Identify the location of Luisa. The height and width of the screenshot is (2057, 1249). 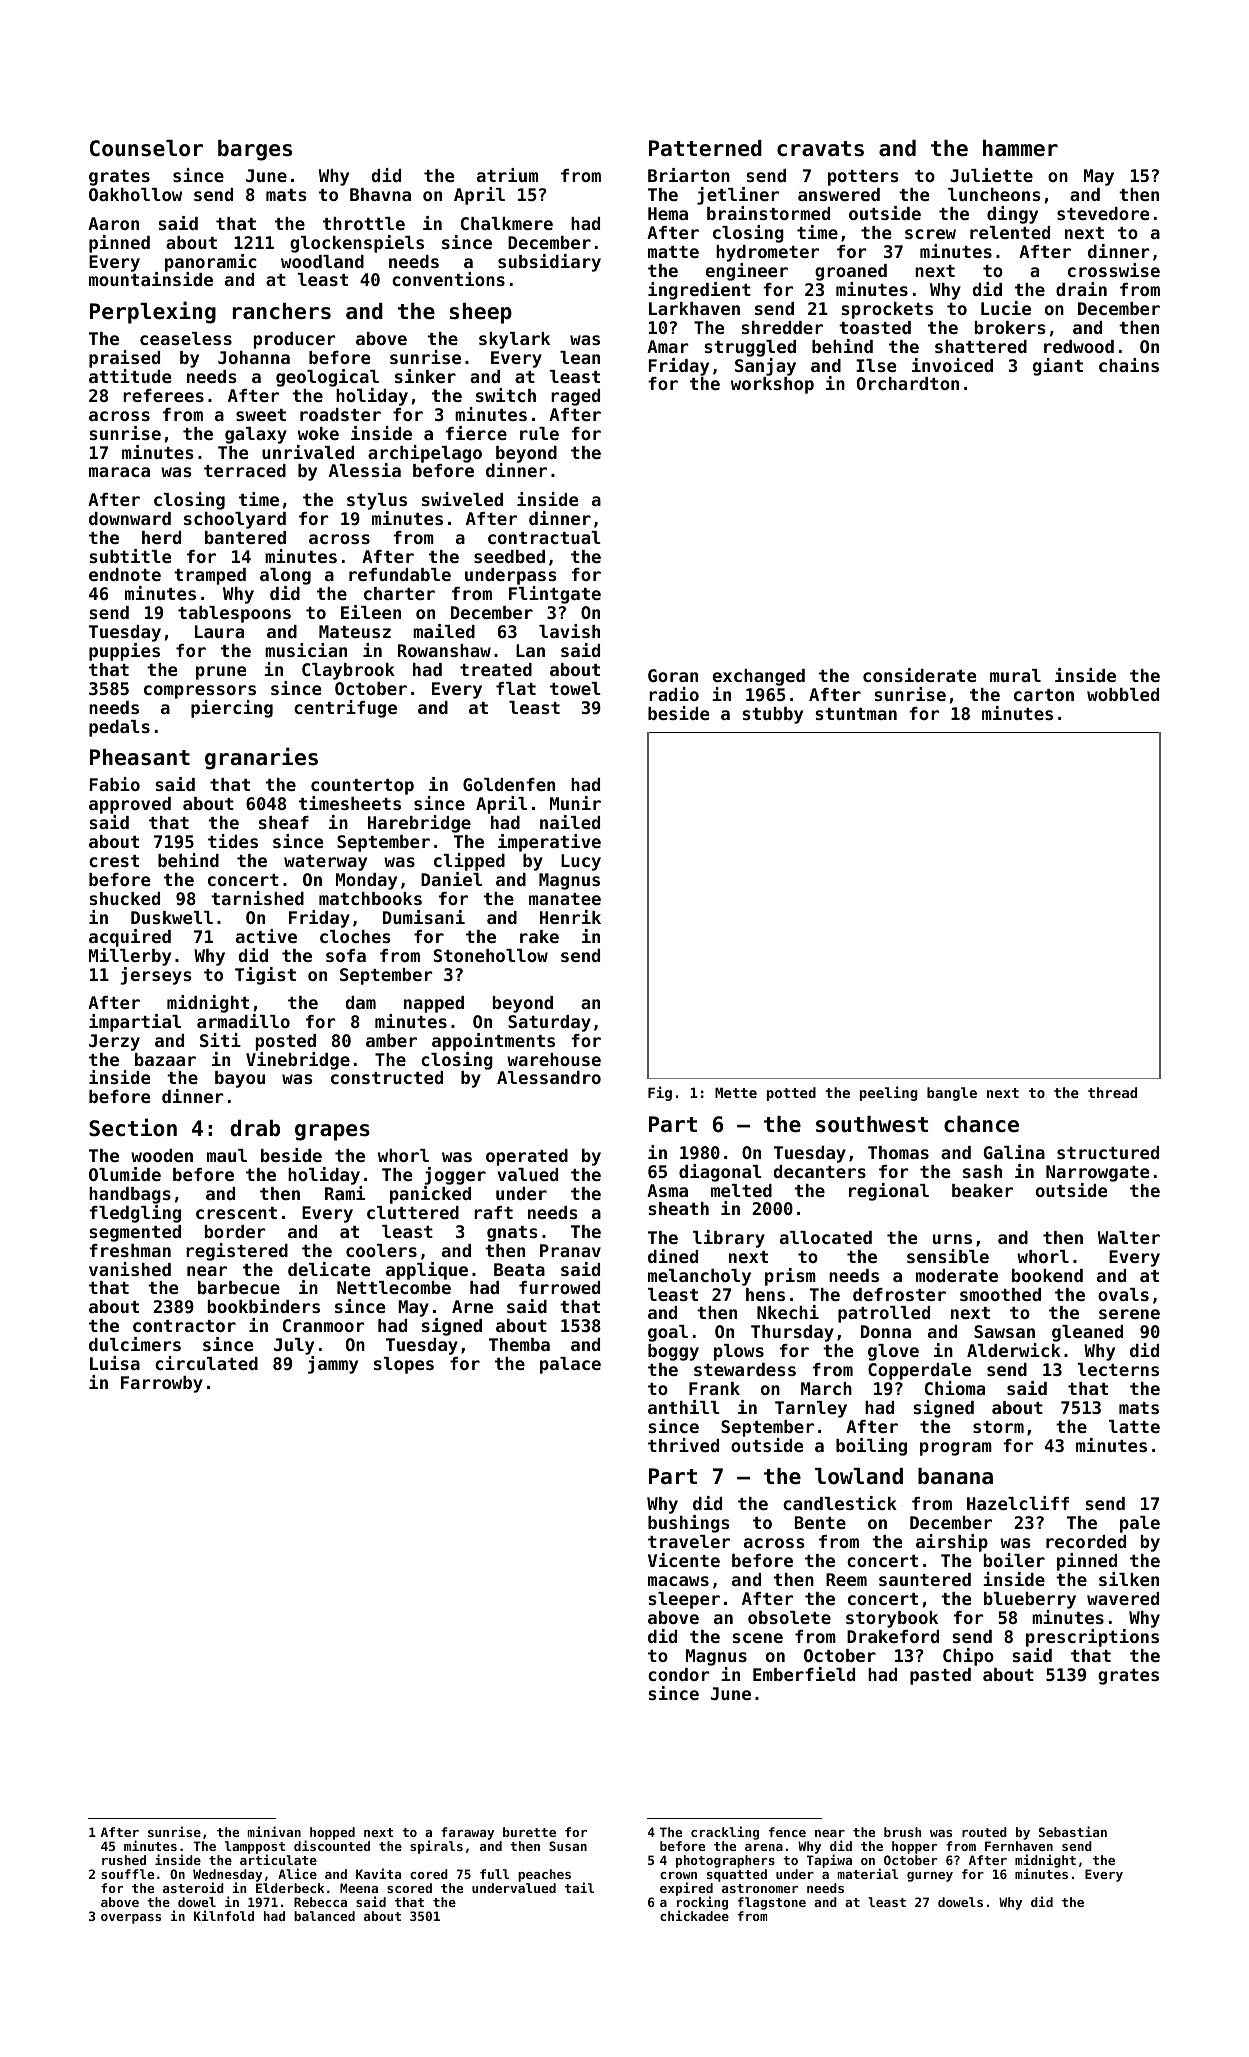
(115, 1363).
